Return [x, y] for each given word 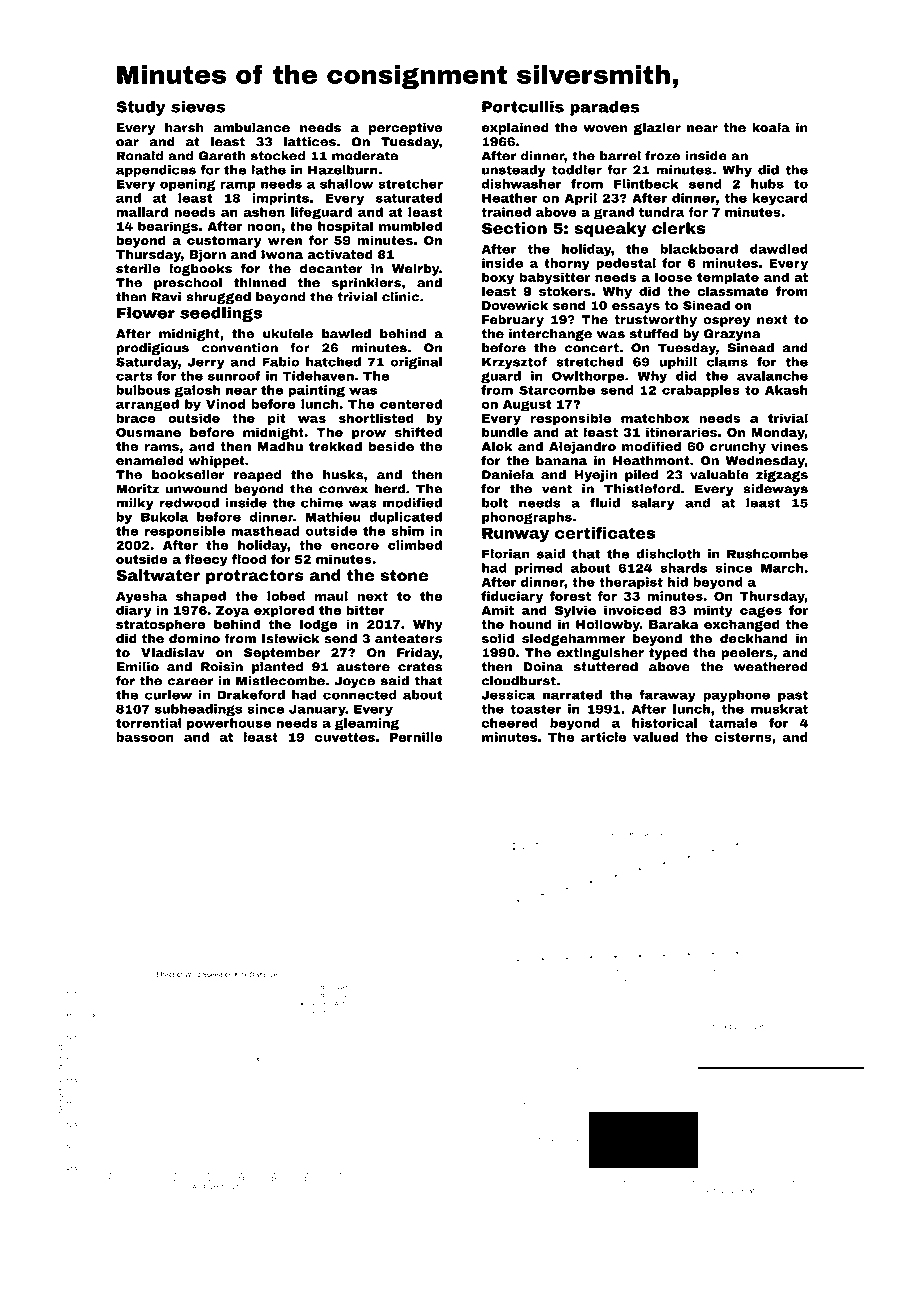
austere [363, 667]
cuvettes [345, 737]
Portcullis [523, 106]
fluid [605, 503]
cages [761, 612]
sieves [198, 107]
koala [771, 127]
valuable [719, 474]
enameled [150, 460]
